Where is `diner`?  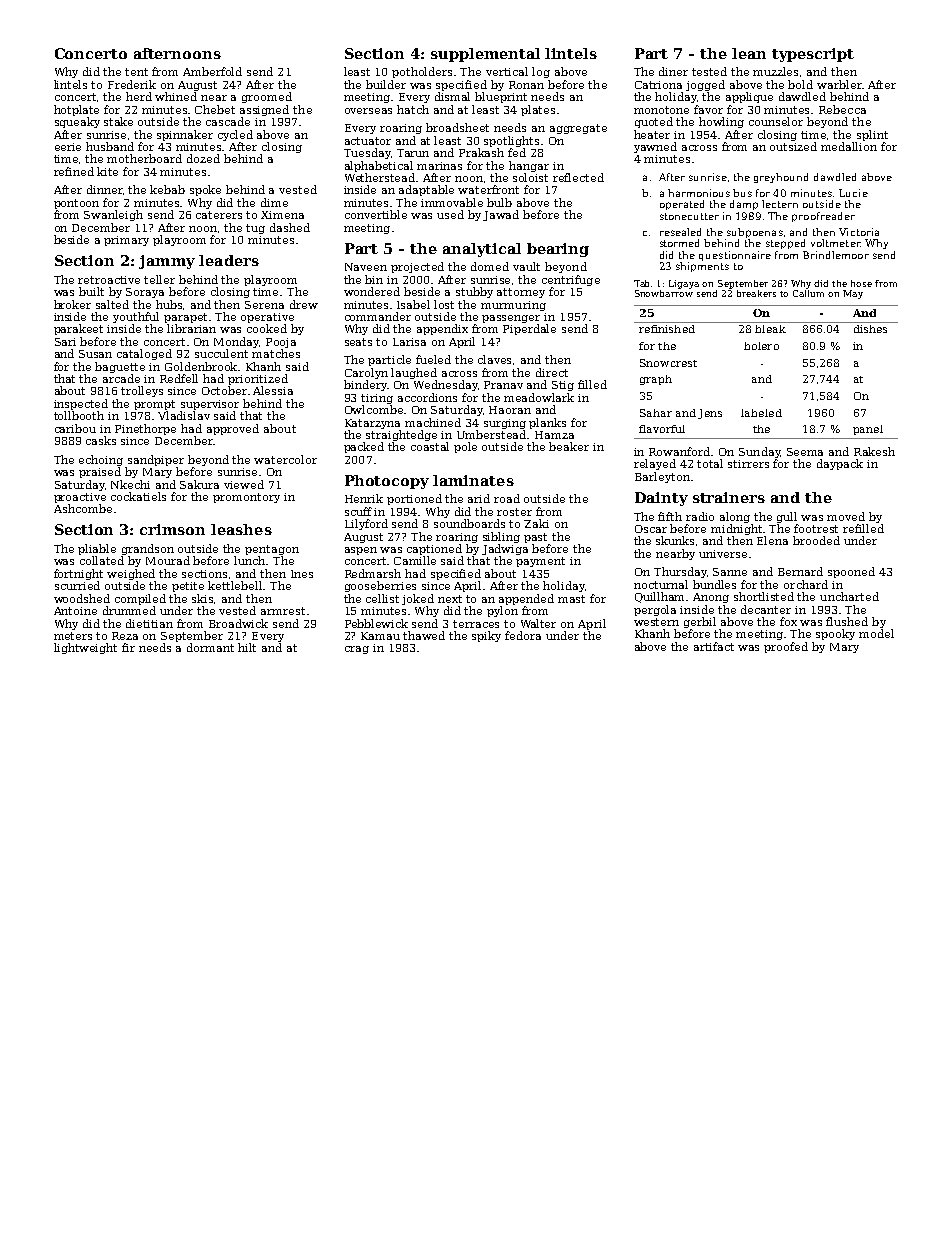 diner is located at coordinates (673, 71).
